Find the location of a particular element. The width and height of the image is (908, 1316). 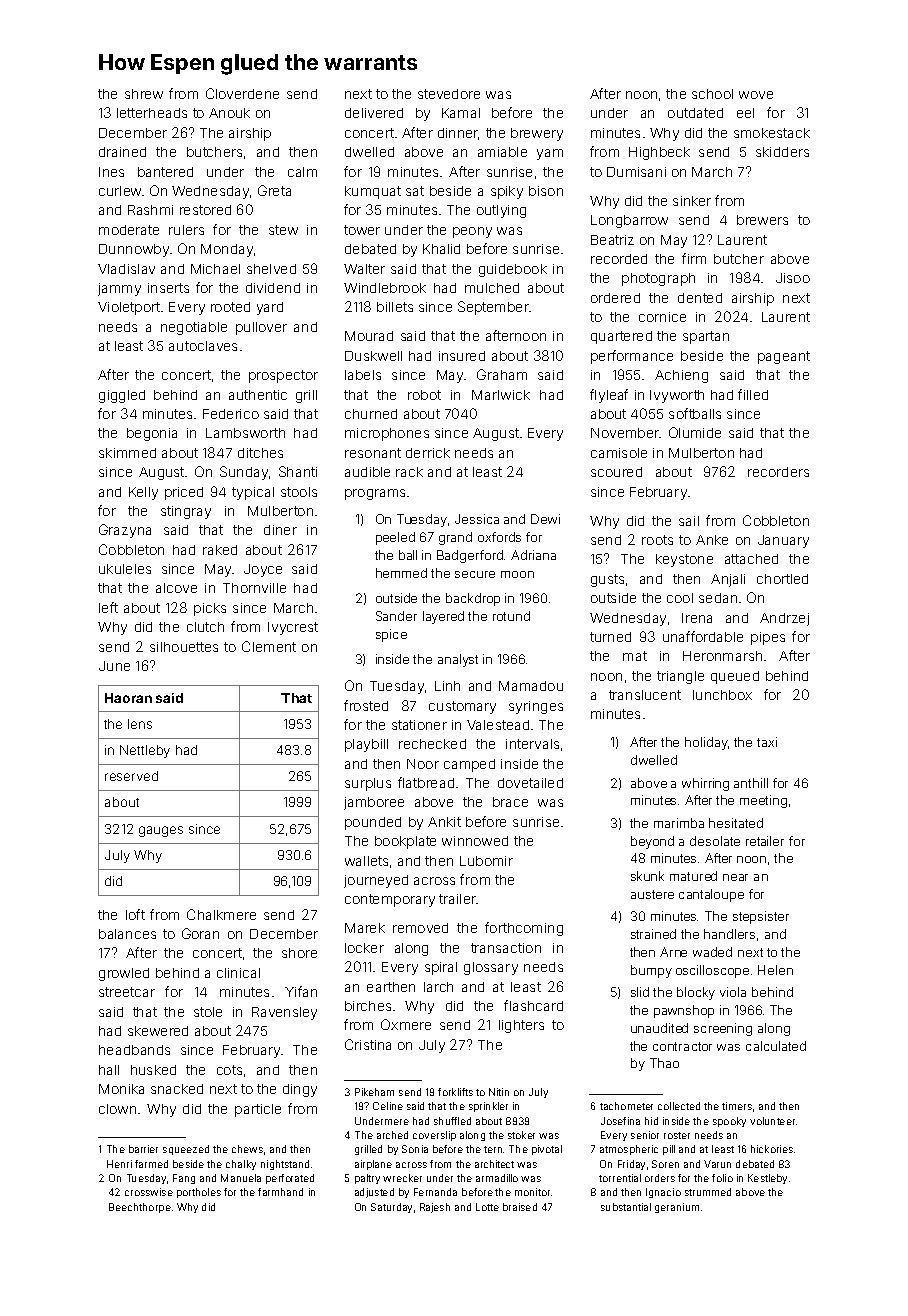

hall is located at coordinates (109, 1070).
